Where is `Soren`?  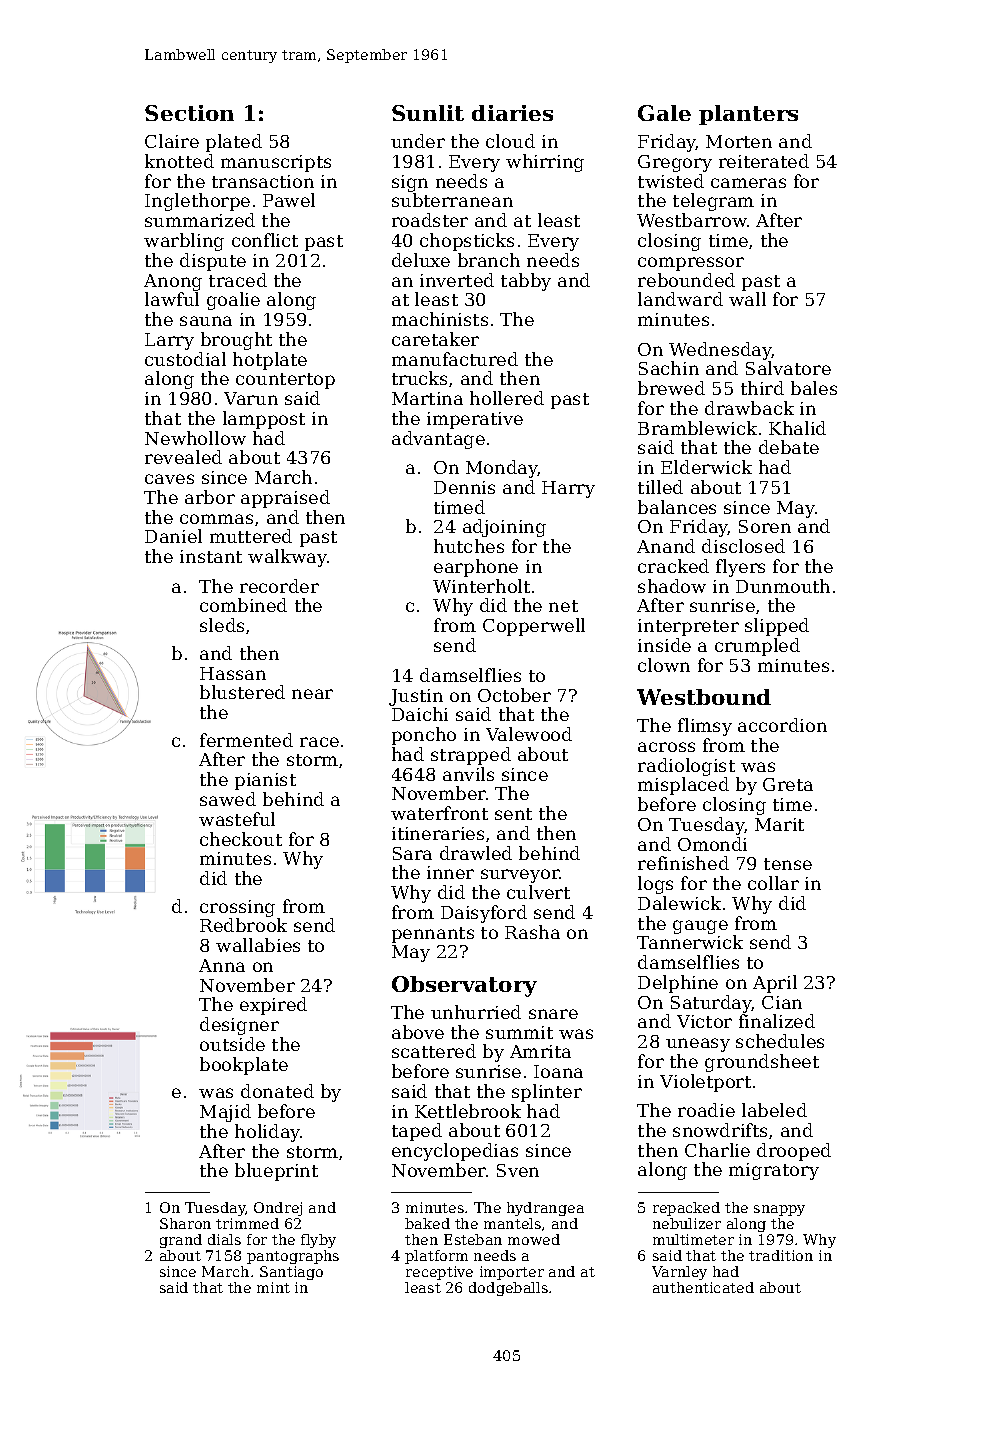
Soren is located at coordinates (765, 526).
